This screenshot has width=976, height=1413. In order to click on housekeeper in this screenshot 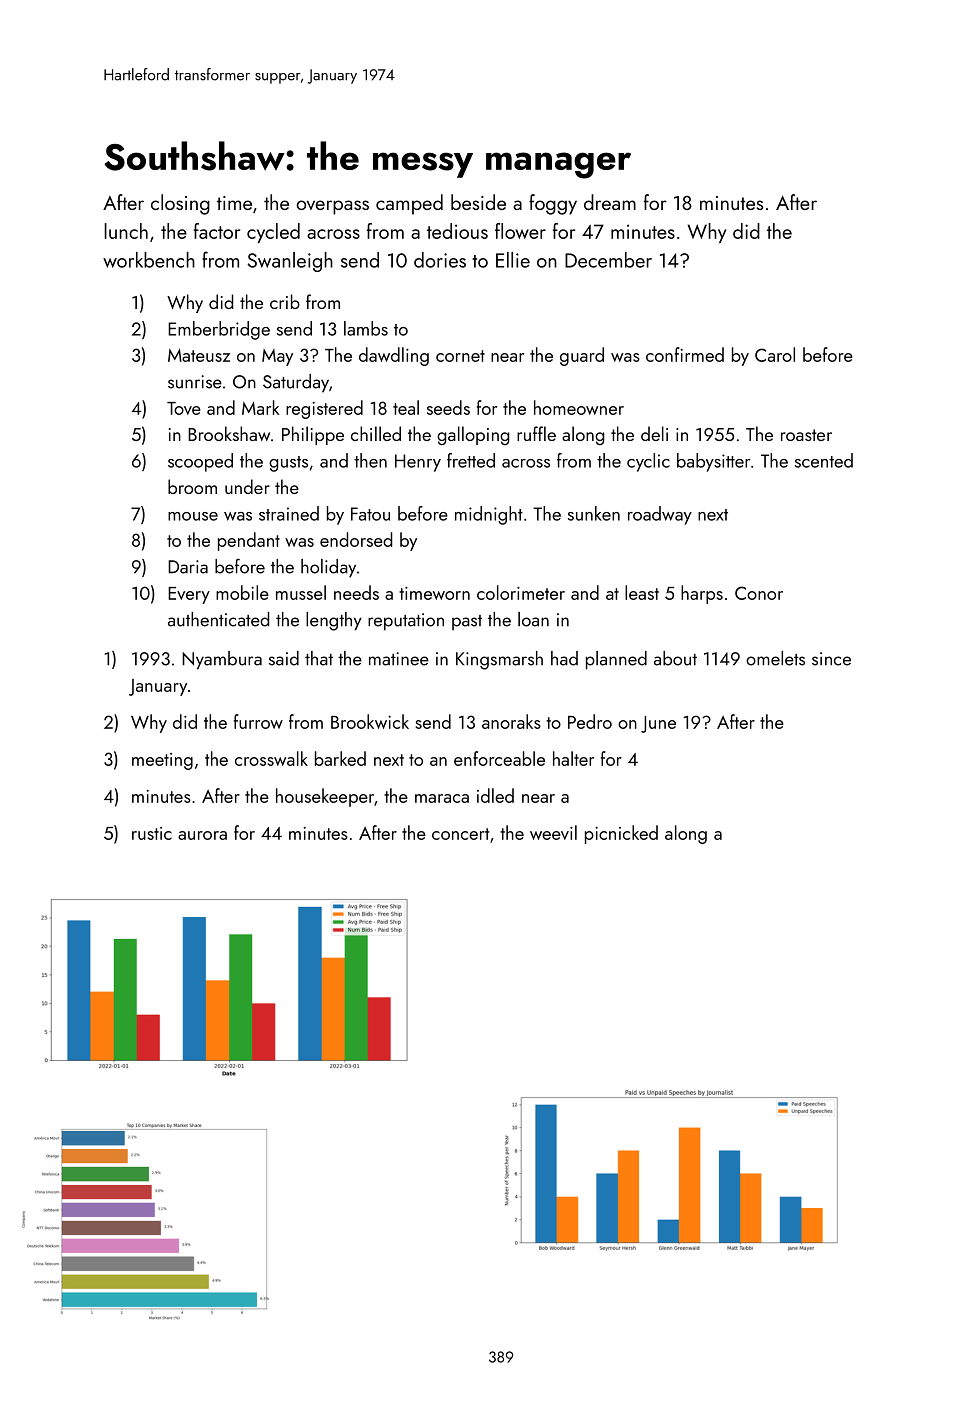, I will do `click(325, 797)`.
